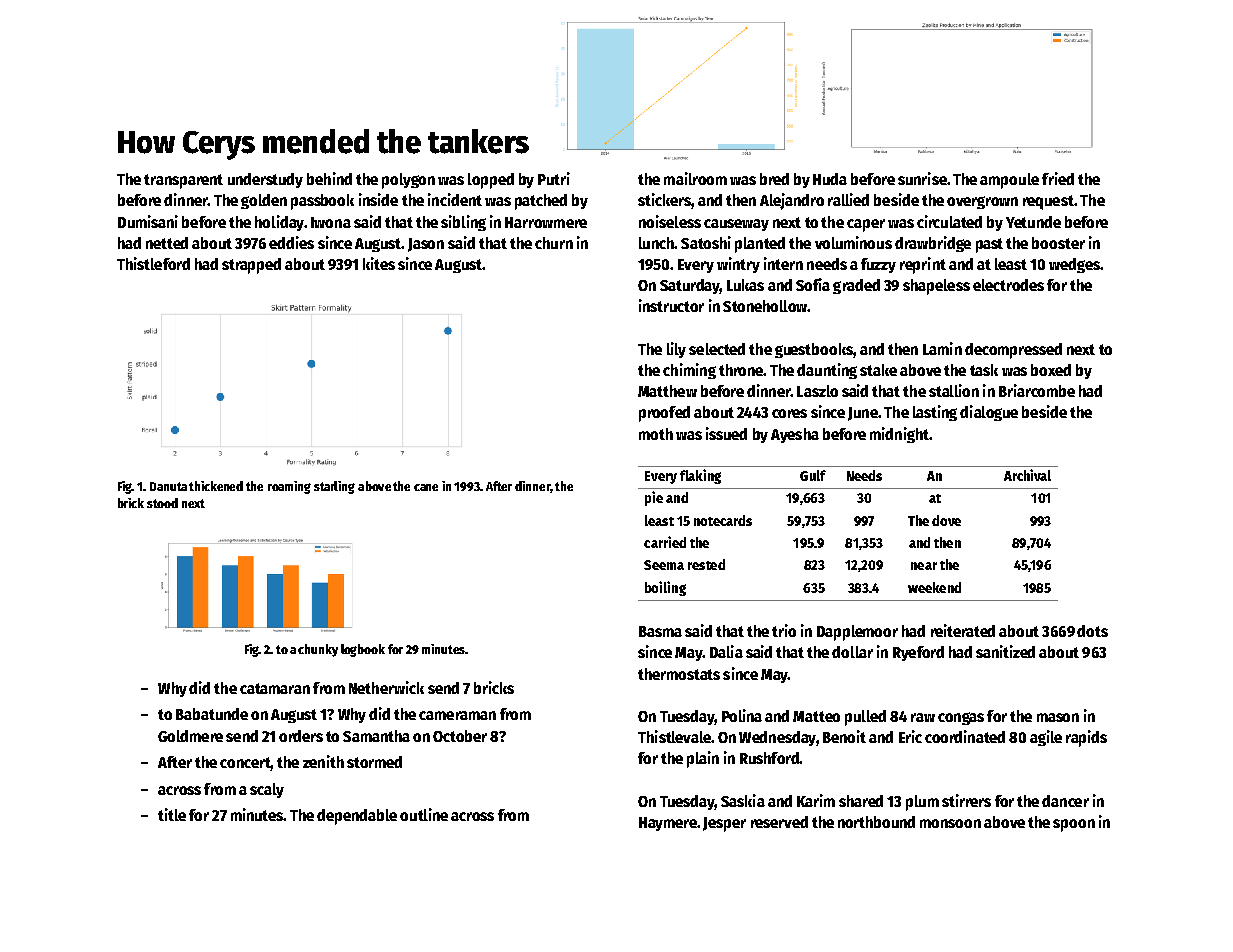 The image size is (1233, 952). Describe the element at coordinates (1065, 801) in the document. I see `dancer` at that location.
